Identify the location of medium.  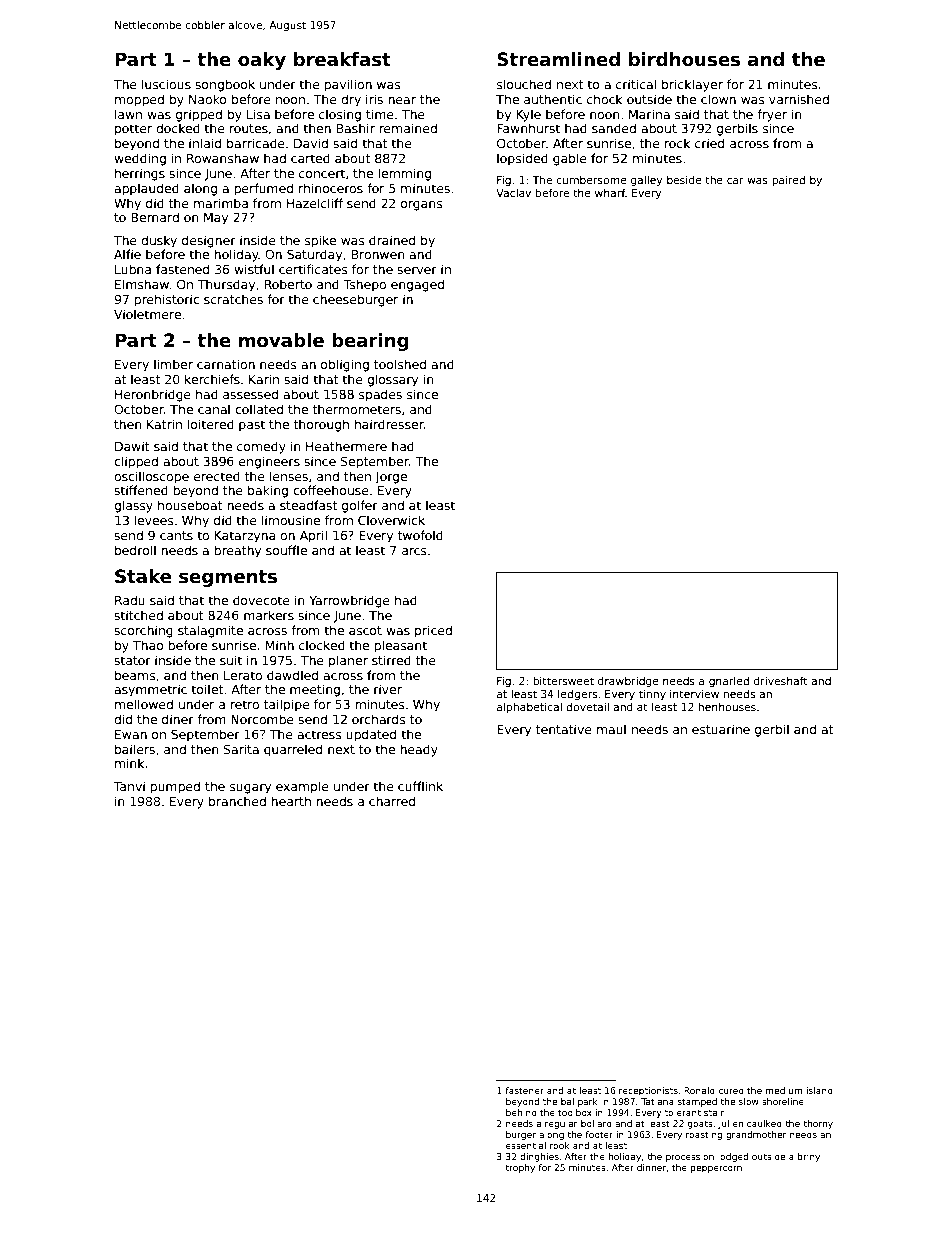
(784, 1090).
